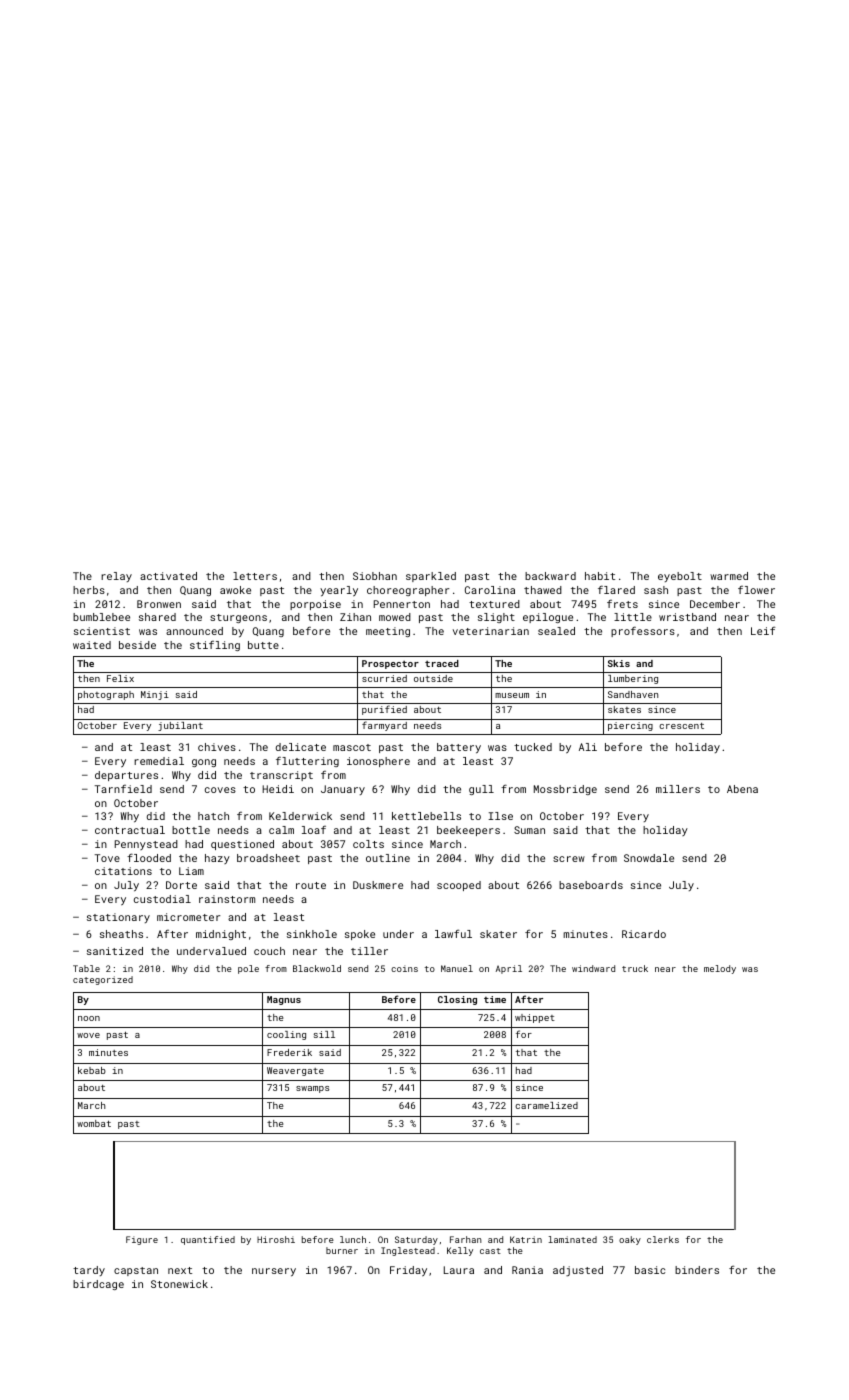  Describe the element at coordinates (546, 1105) in the screenshot. I see `caramelized` at that location.
